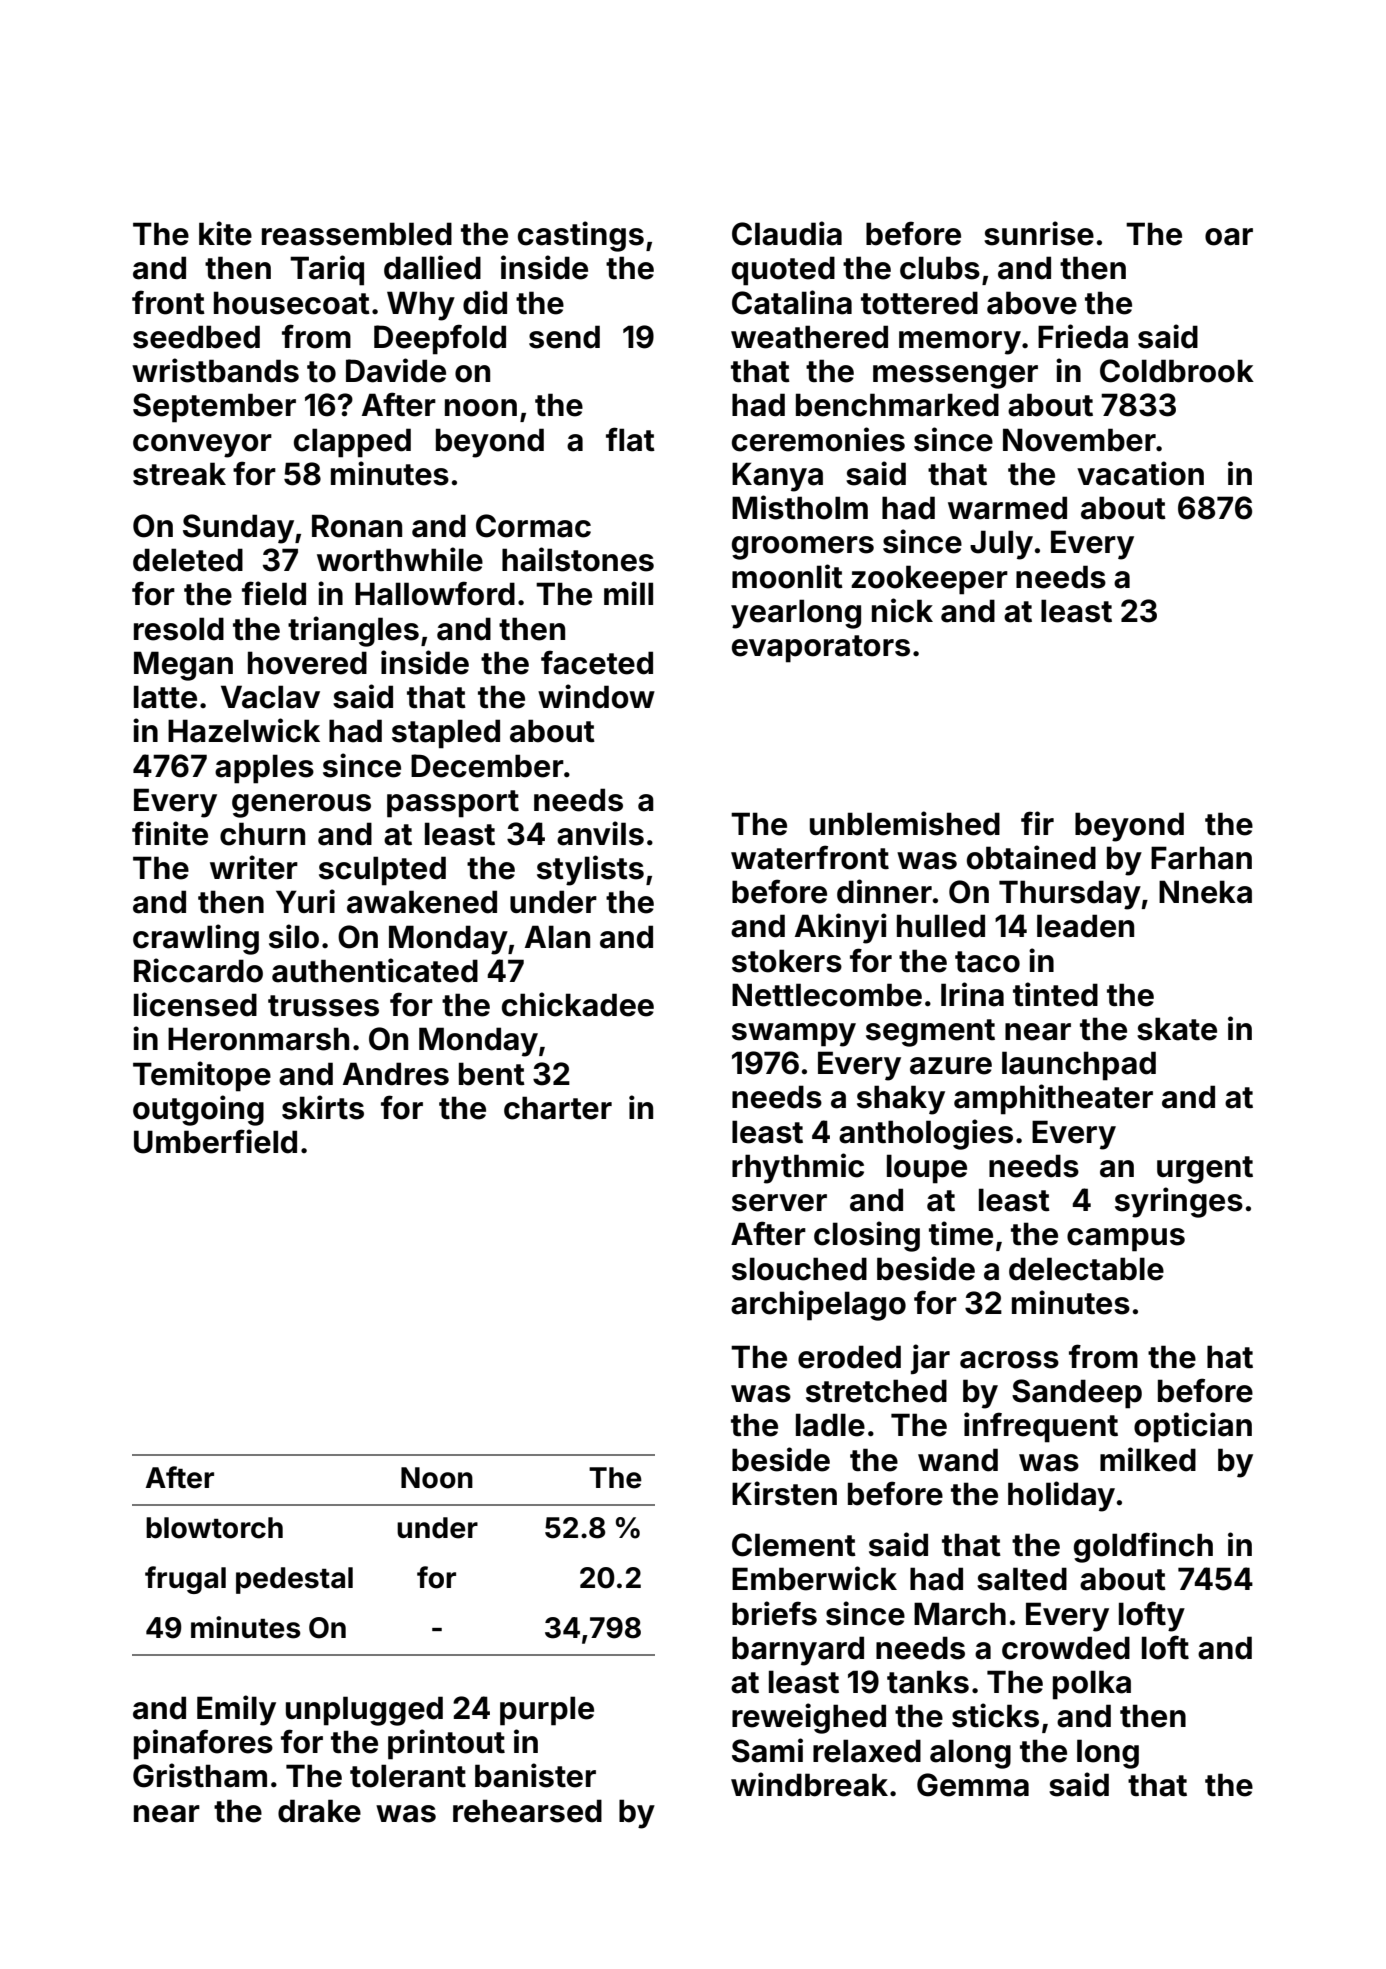  I want to click on churn, so click(262, 834).
